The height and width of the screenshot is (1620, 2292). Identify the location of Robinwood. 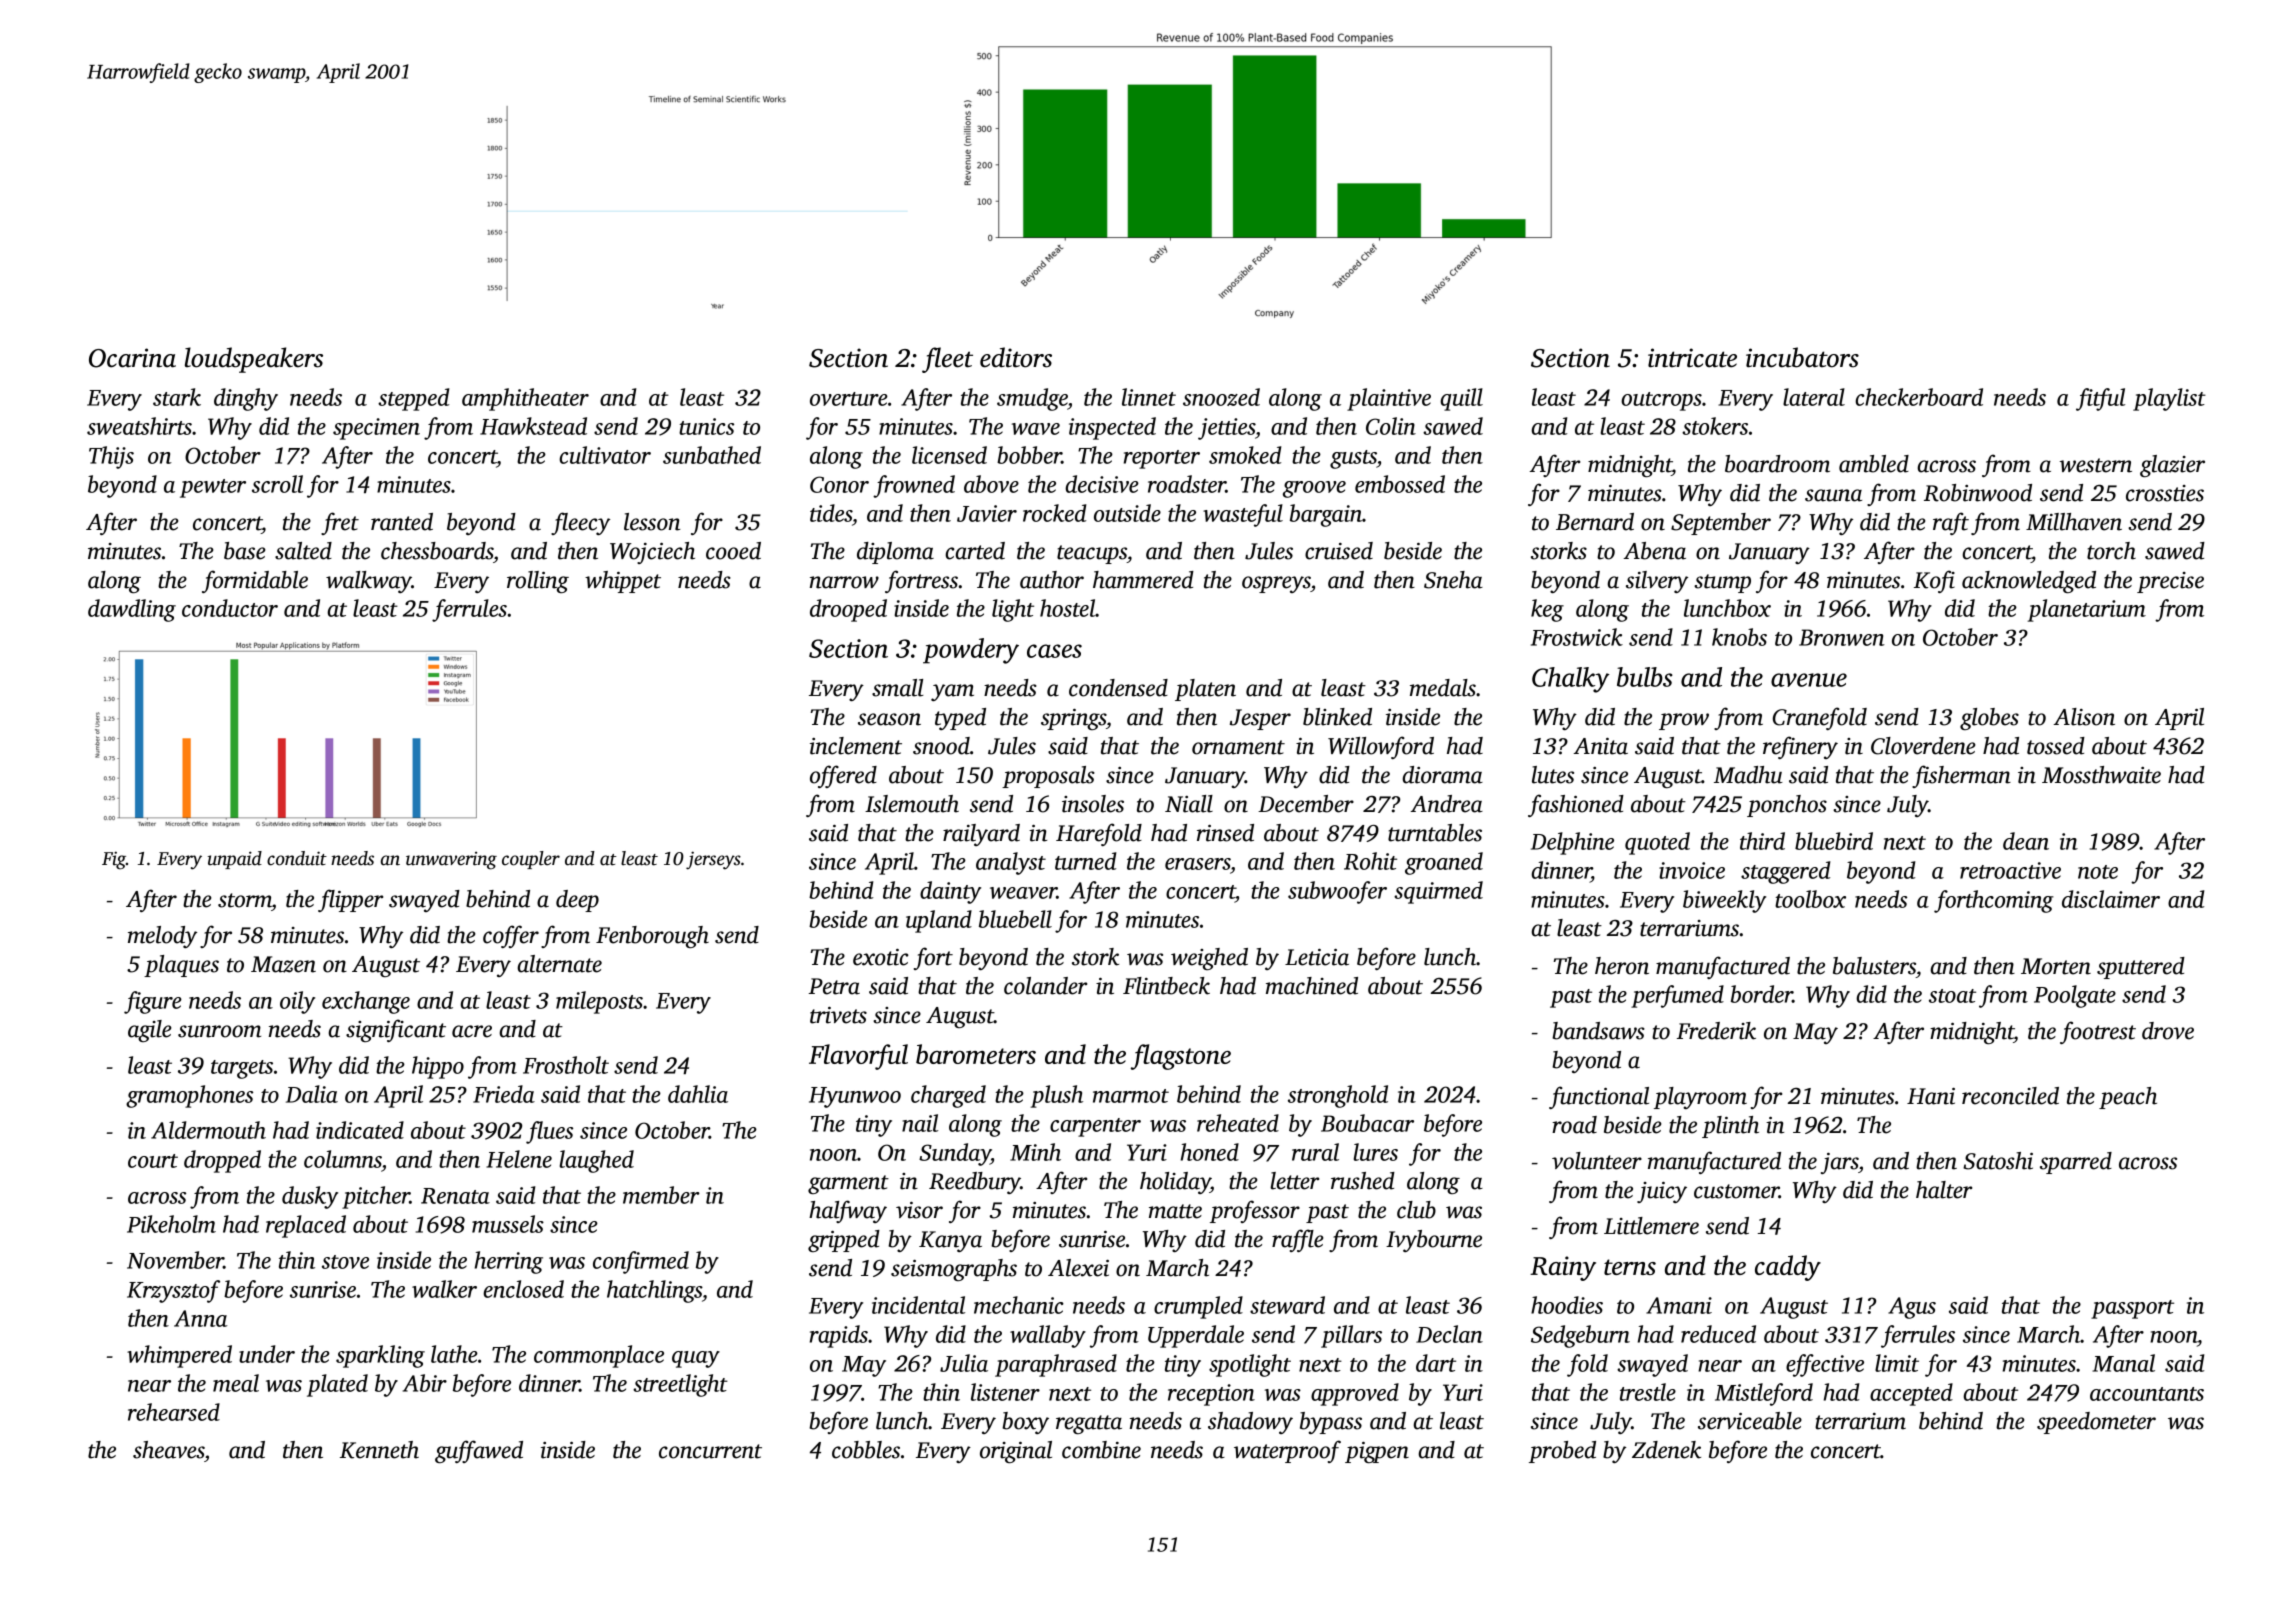
(1978, 493).
